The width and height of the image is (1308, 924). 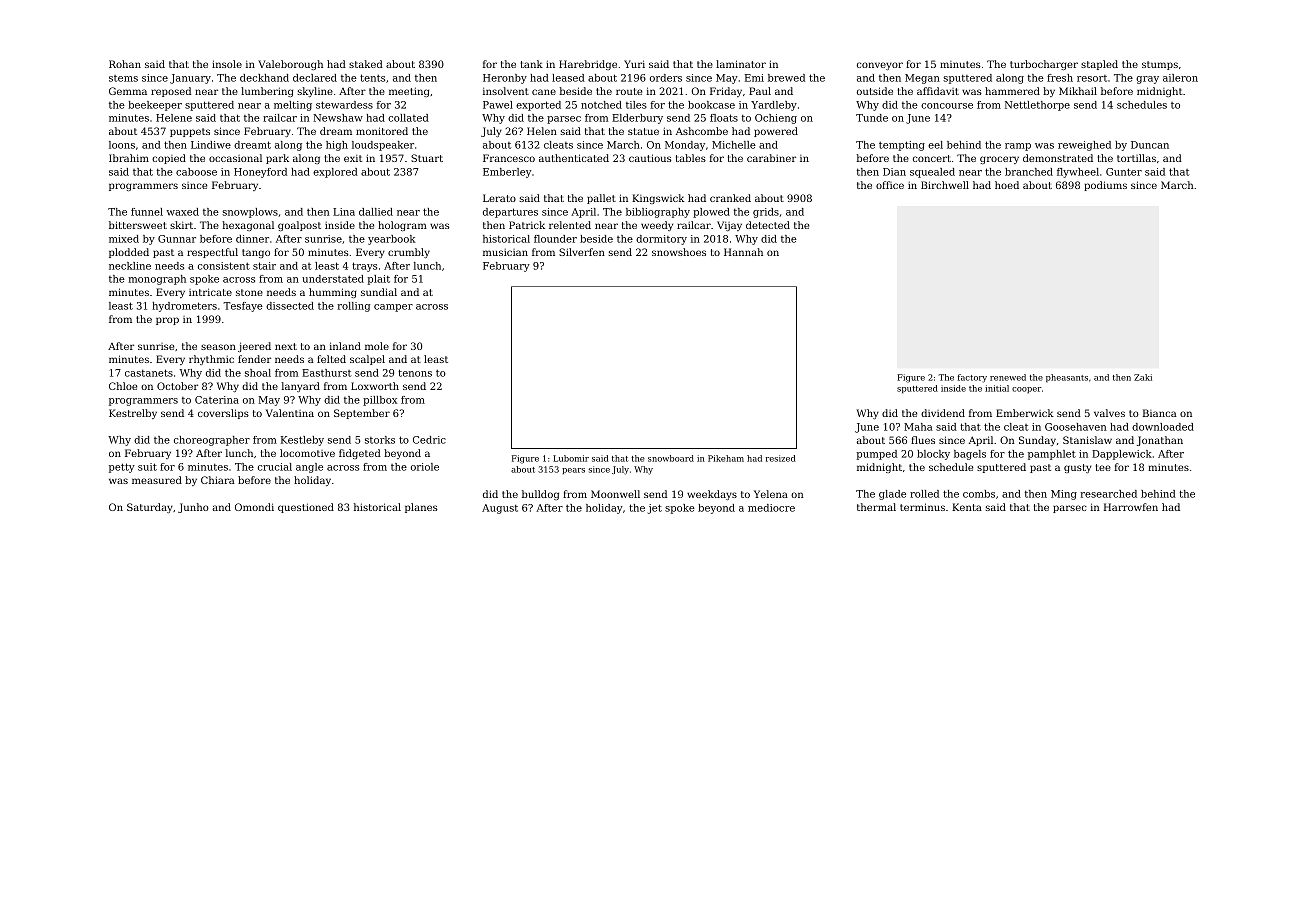 What do you see at coordinates (248, 226) in the image?
I see `hexagonal` at bounding box center [248, 226].
